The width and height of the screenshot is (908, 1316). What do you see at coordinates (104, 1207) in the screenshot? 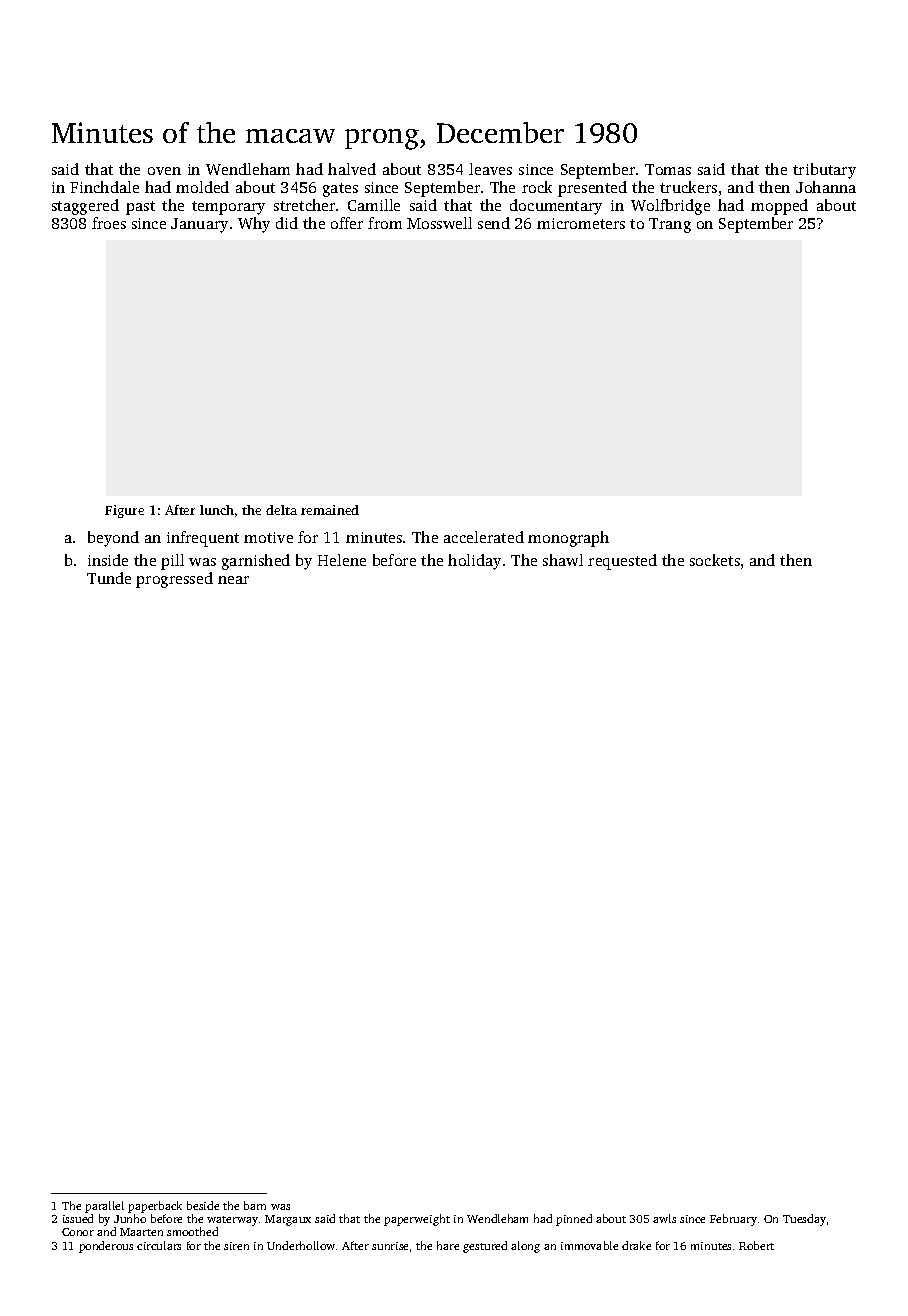
I see `parallel` at bounding box center [104, 1207].
